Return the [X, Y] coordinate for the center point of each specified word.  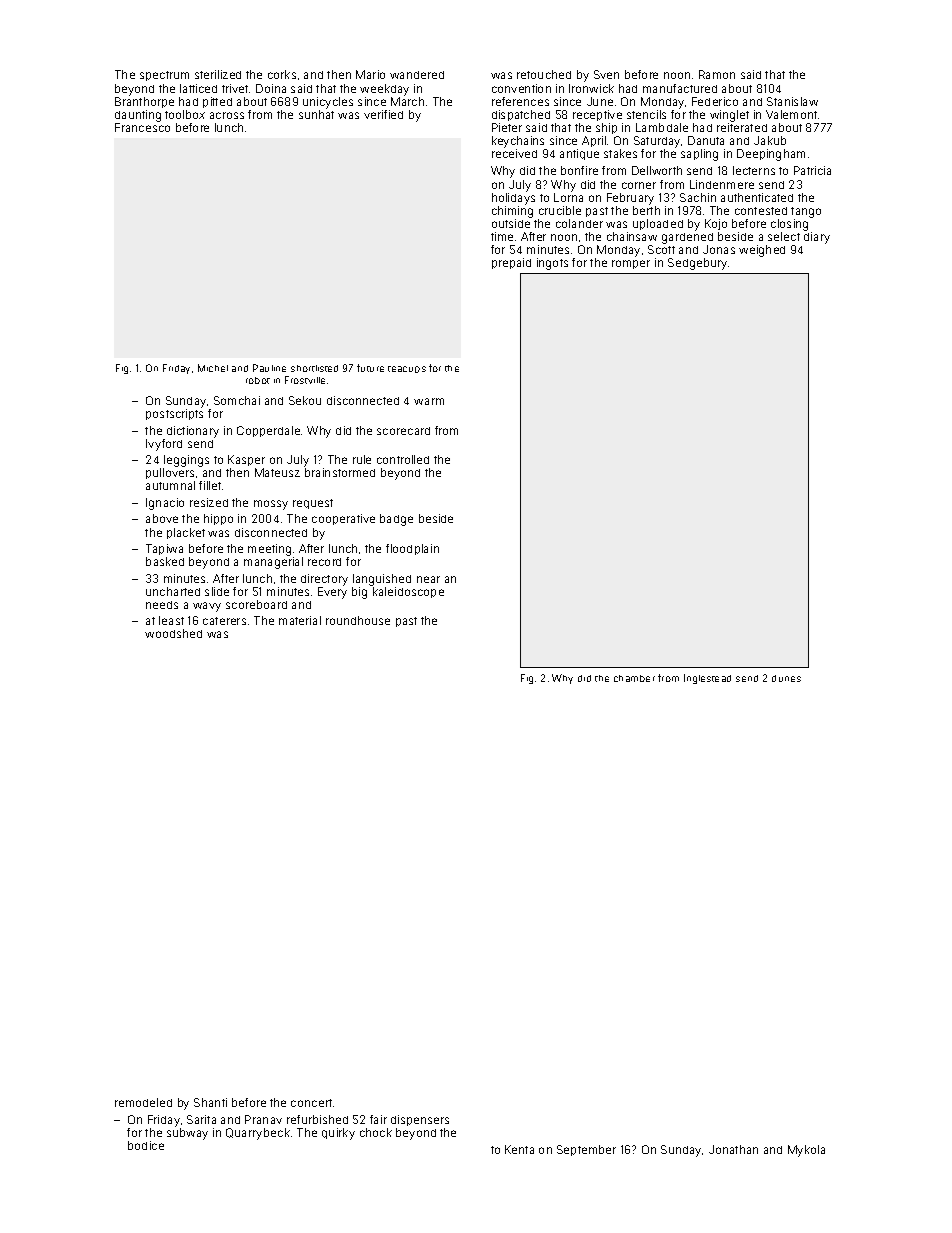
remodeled [143, 1102]
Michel [213, 368]
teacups [407, 369]
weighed [762, 251]
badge [396, 520]
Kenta [519, 1149]
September [586, 1150]
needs [162, 605]
